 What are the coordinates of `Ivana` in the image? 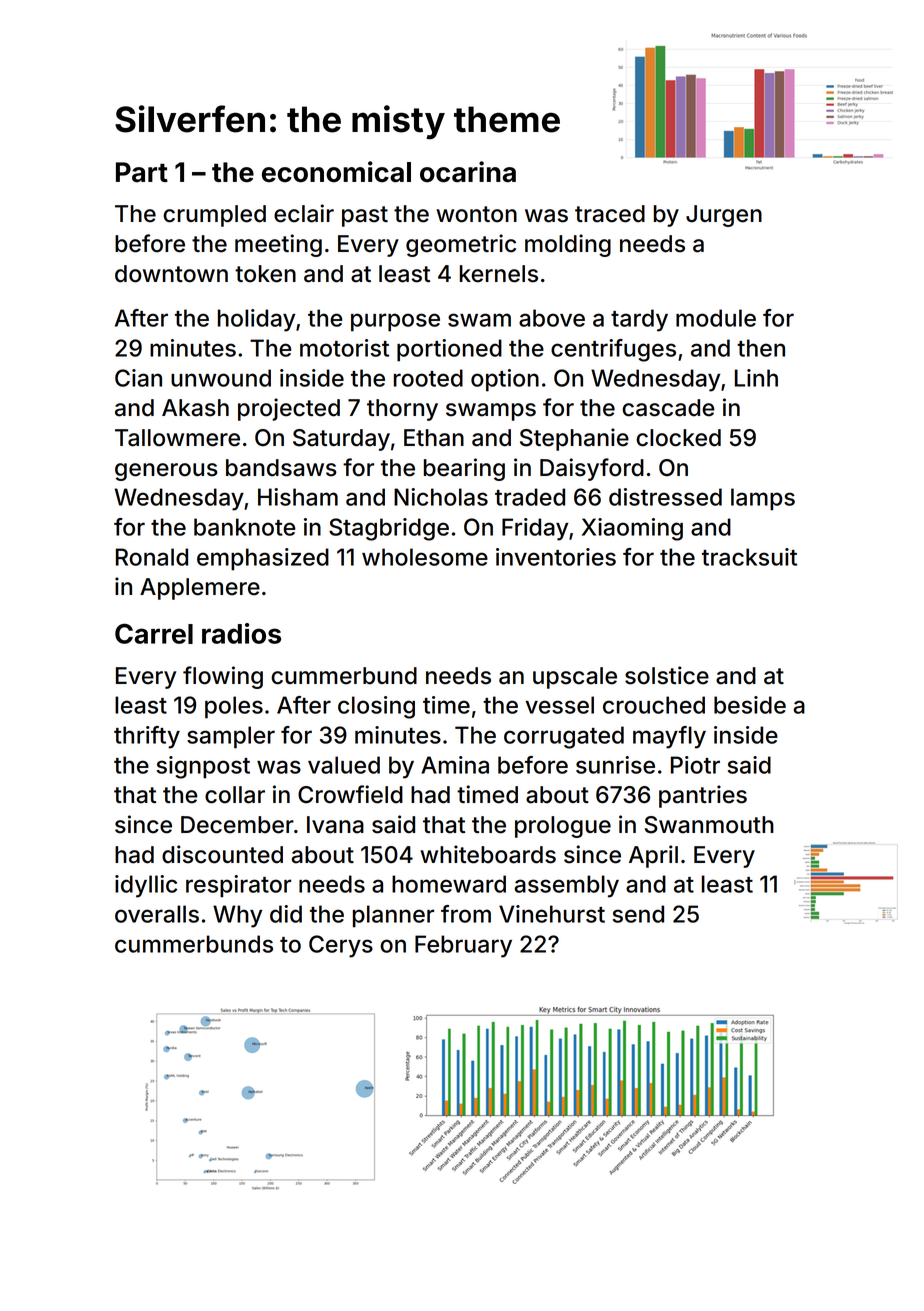 It's located at (335, 825).
